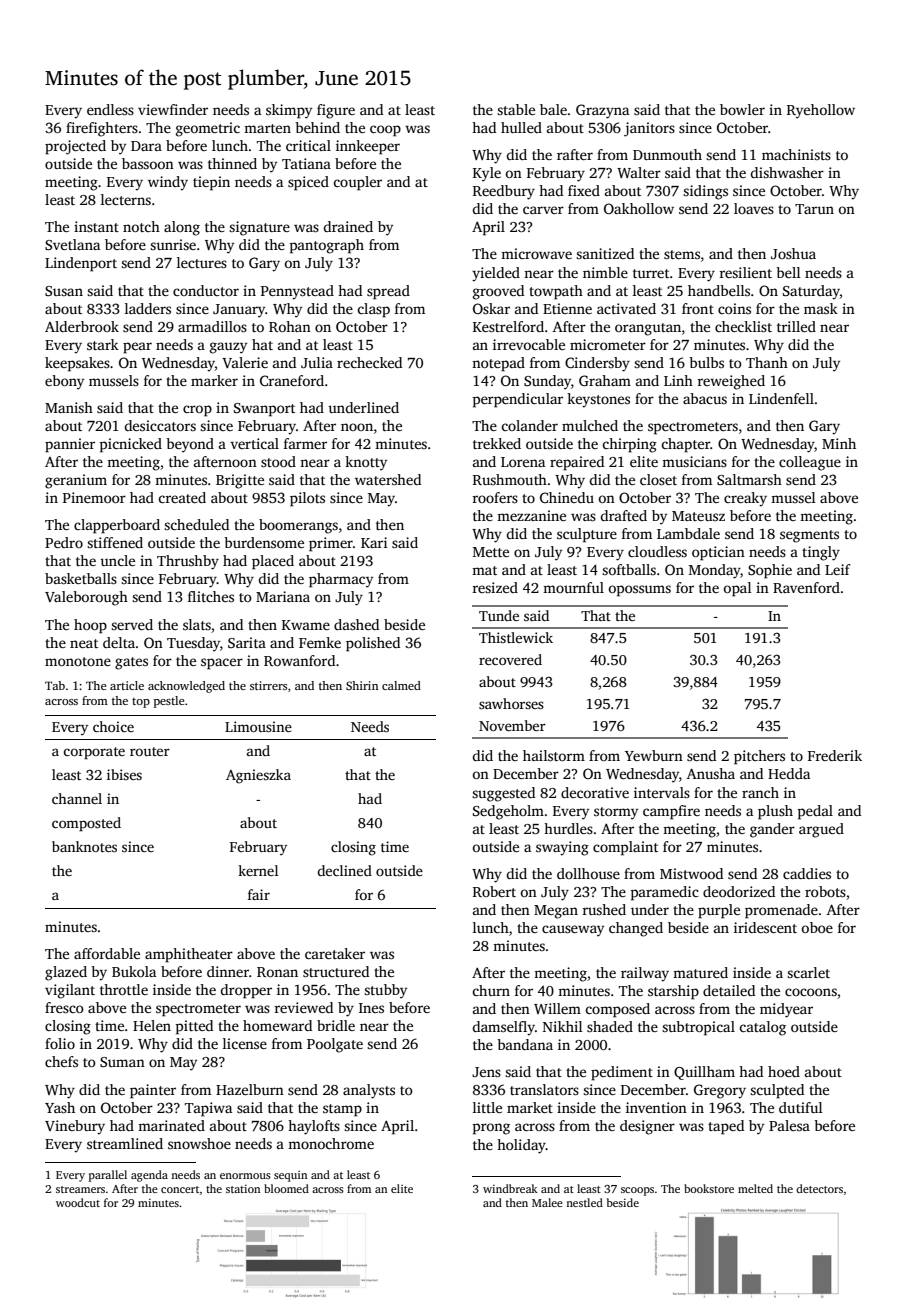 This image has width=908, height=1316. I want to click on janitors, so click(649, 129).
